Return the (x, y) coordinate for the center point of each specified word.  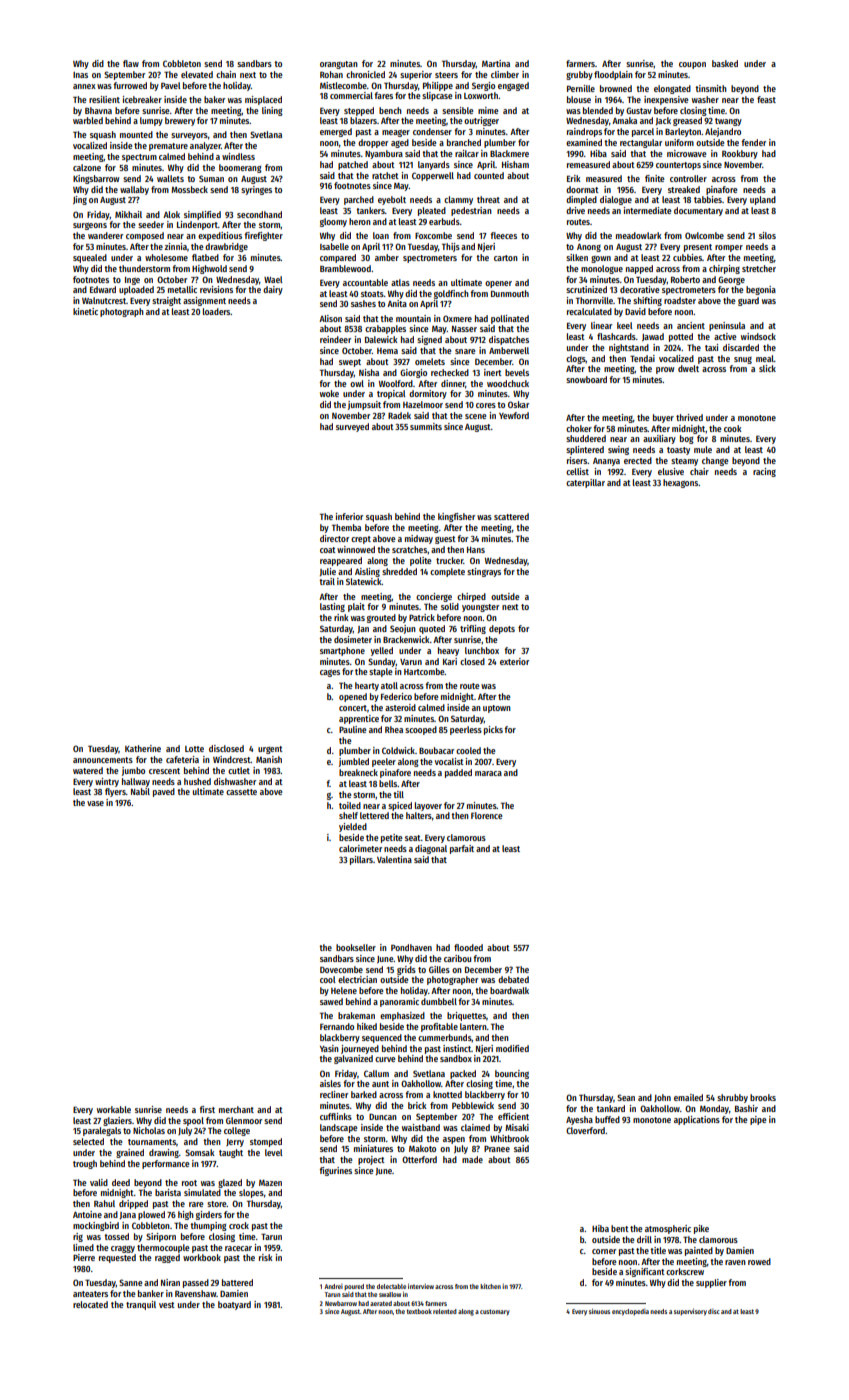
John (662, 1098)
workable (114, 1109)
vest (167, 1305)
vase (95, 803)
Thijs (451, 247)
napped (639, 269)
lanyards (434, 165)
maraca (488, 773)
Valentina (394, 859)
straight (166, 301)
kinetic (85, 311)
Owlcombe (704, 235)
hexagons (680, 483)
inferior (349, 516)
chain (226, 74)
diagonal (431, 849)
